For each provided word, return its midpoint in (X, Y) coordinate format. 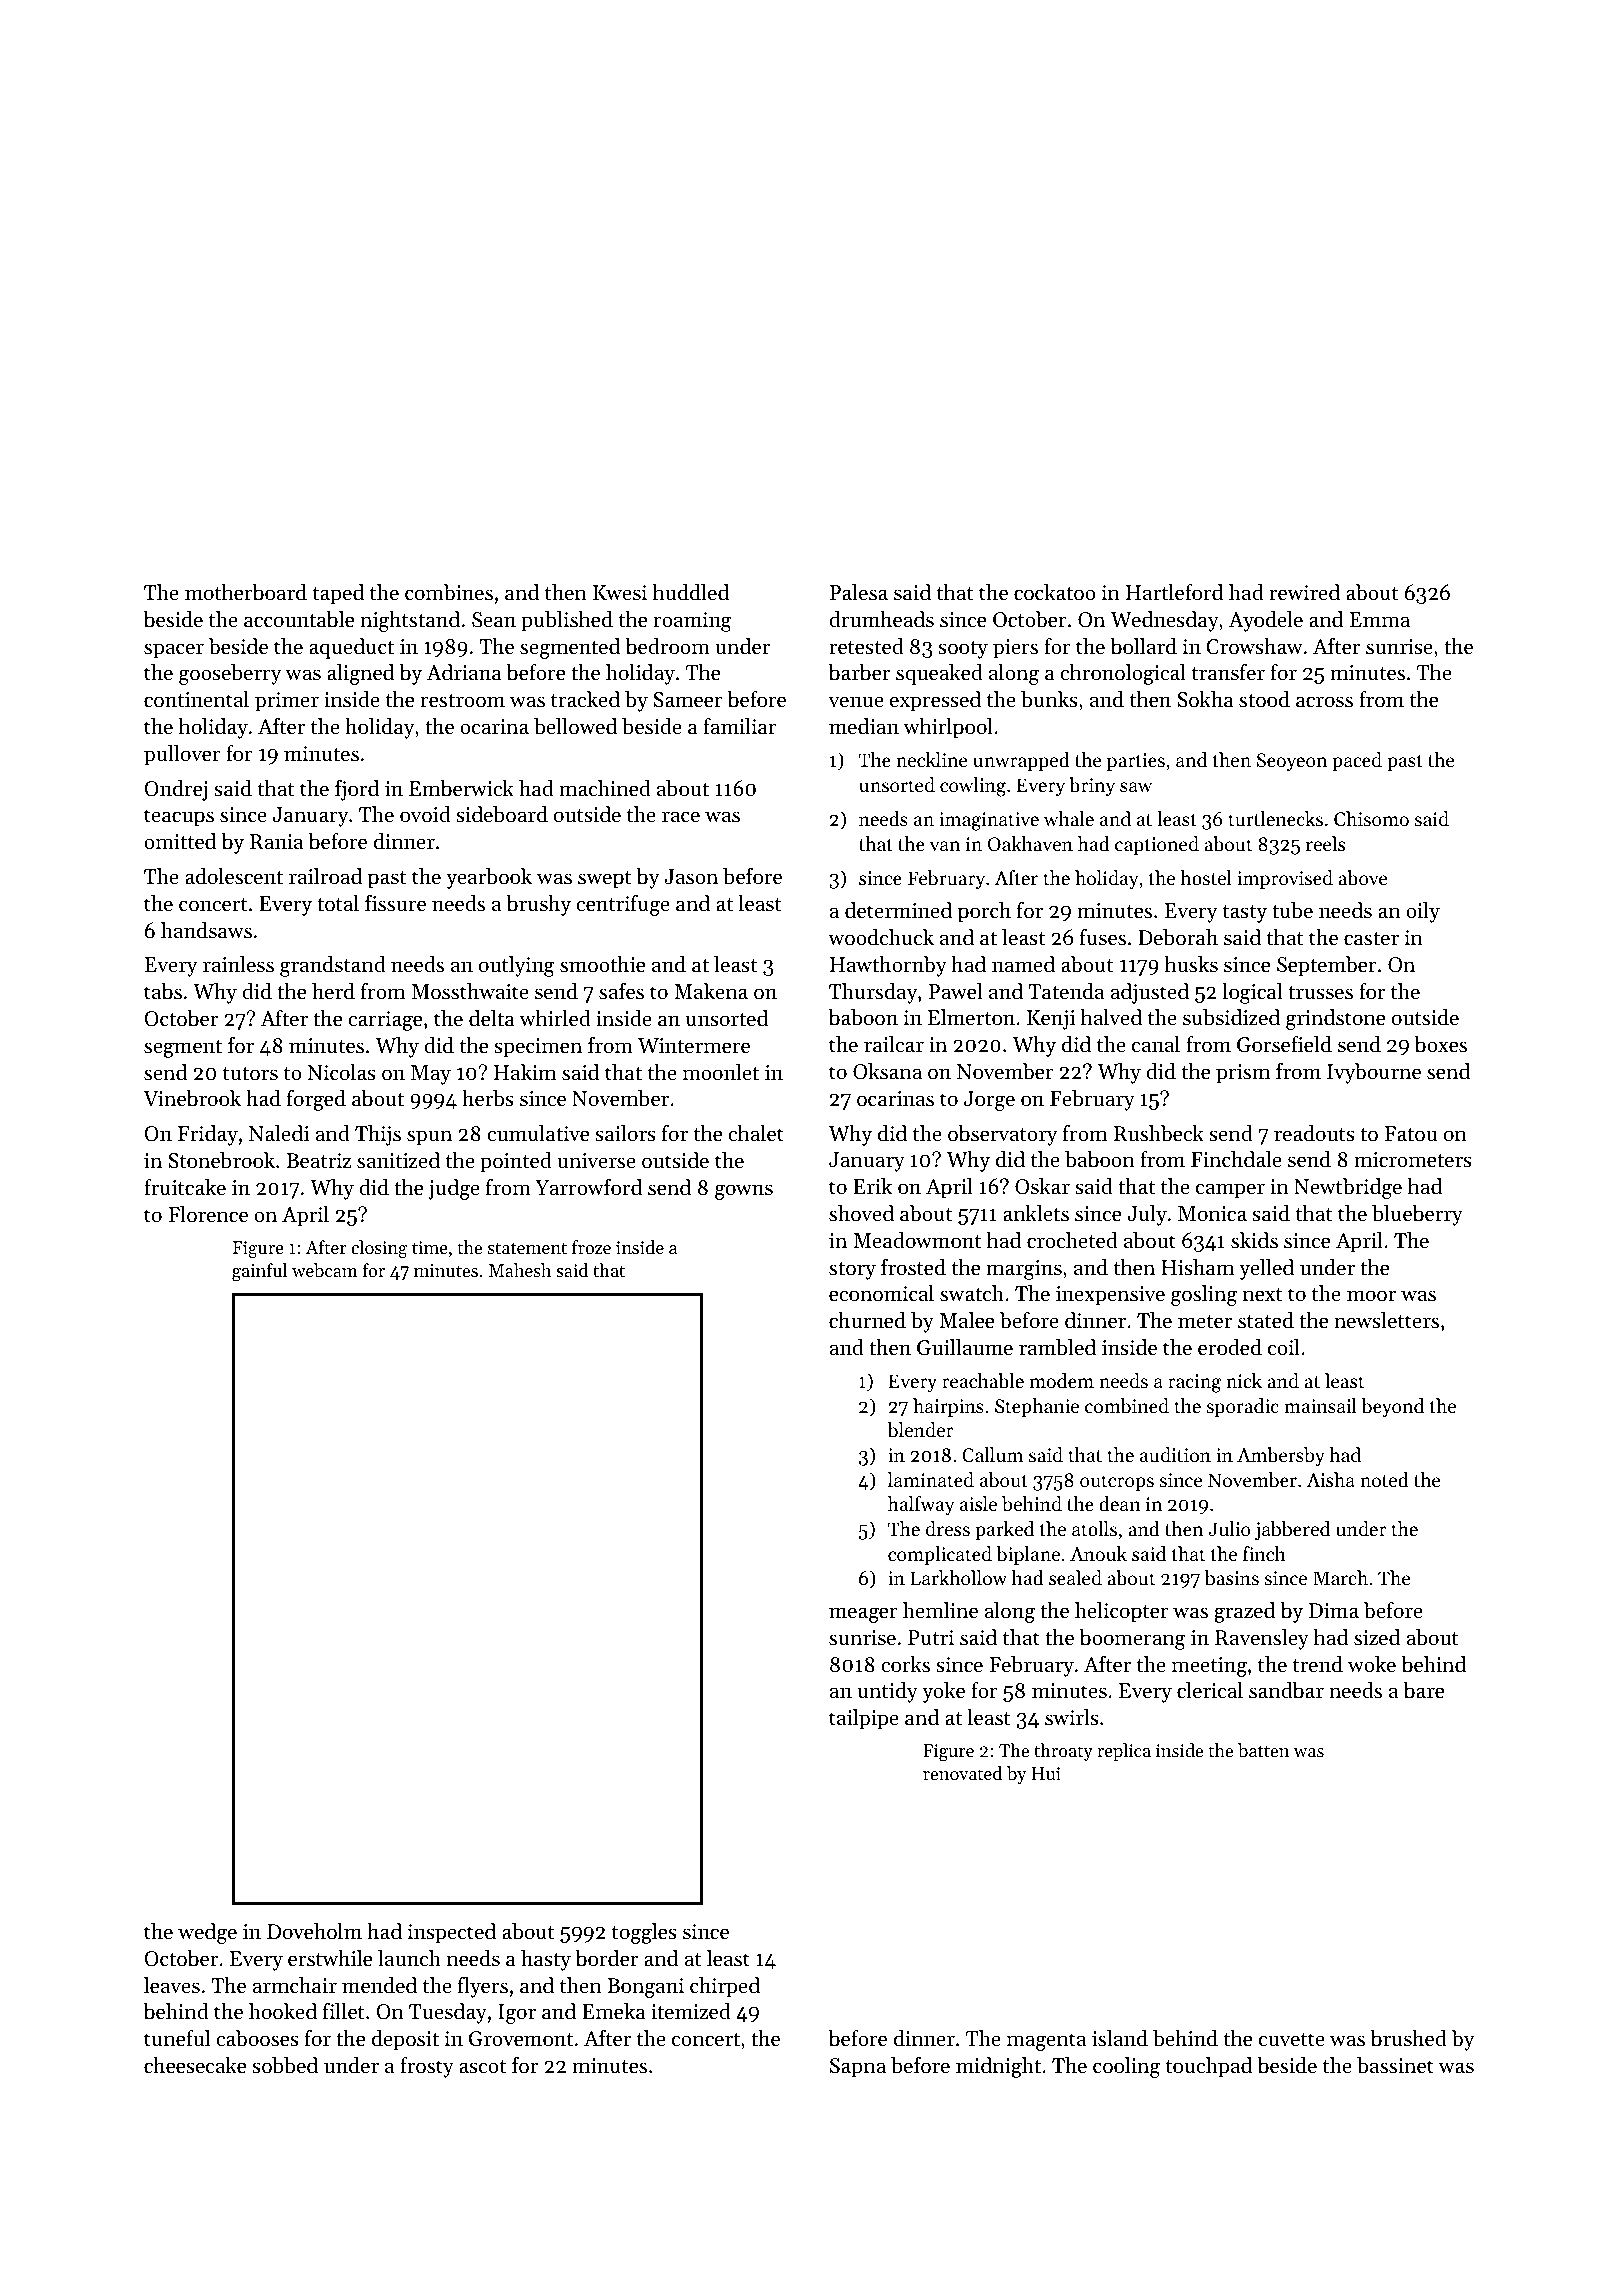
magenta (1046, 2042)
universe (596, 1161)
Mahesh (520, 1270)
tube (1292, 910)
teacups (179, 818)
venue (856, 702)
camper (1230, 1191)
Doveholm (314, 1931)
